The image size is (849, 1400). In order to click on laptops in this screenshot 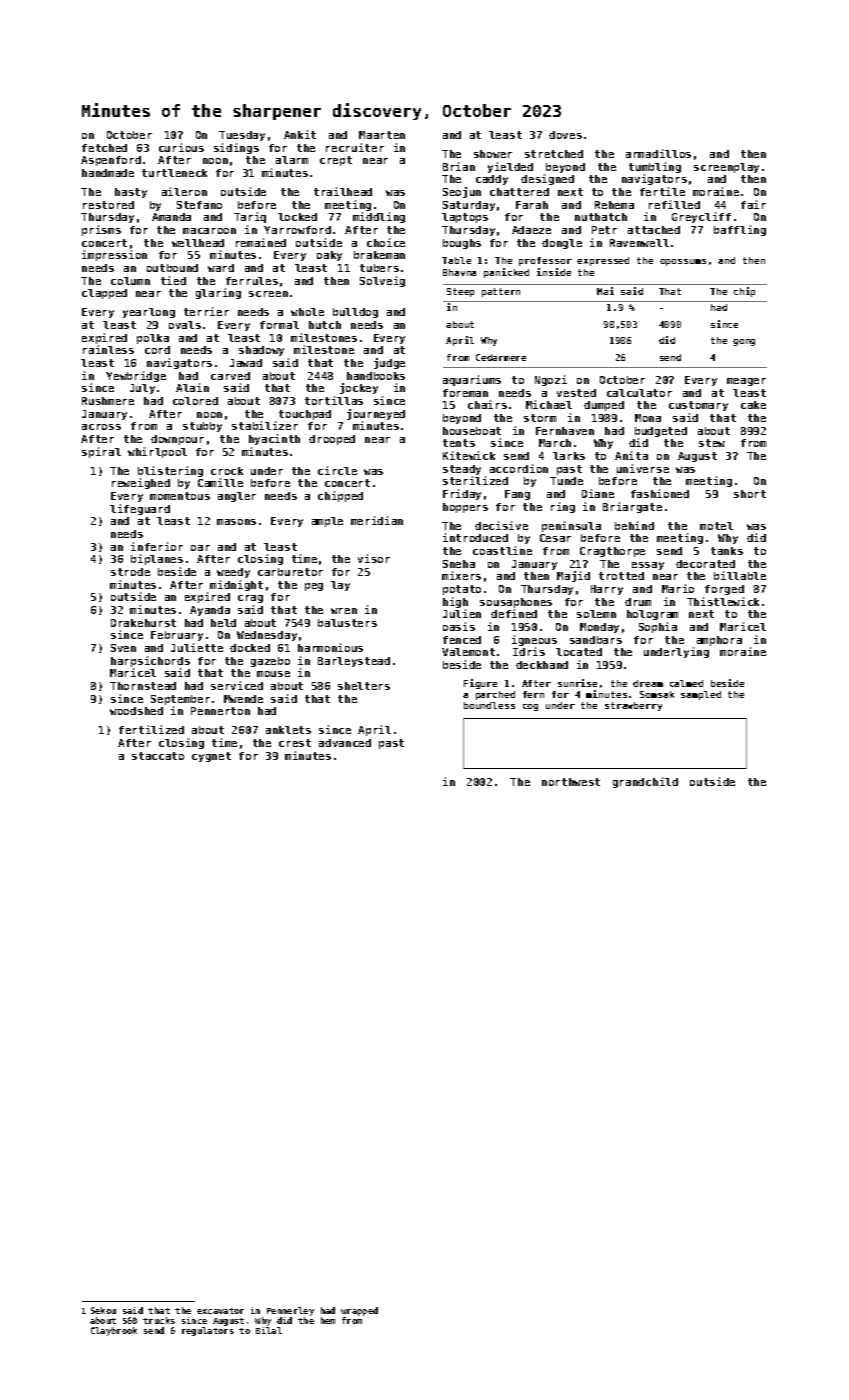, I will do `click(465, 218)`.
